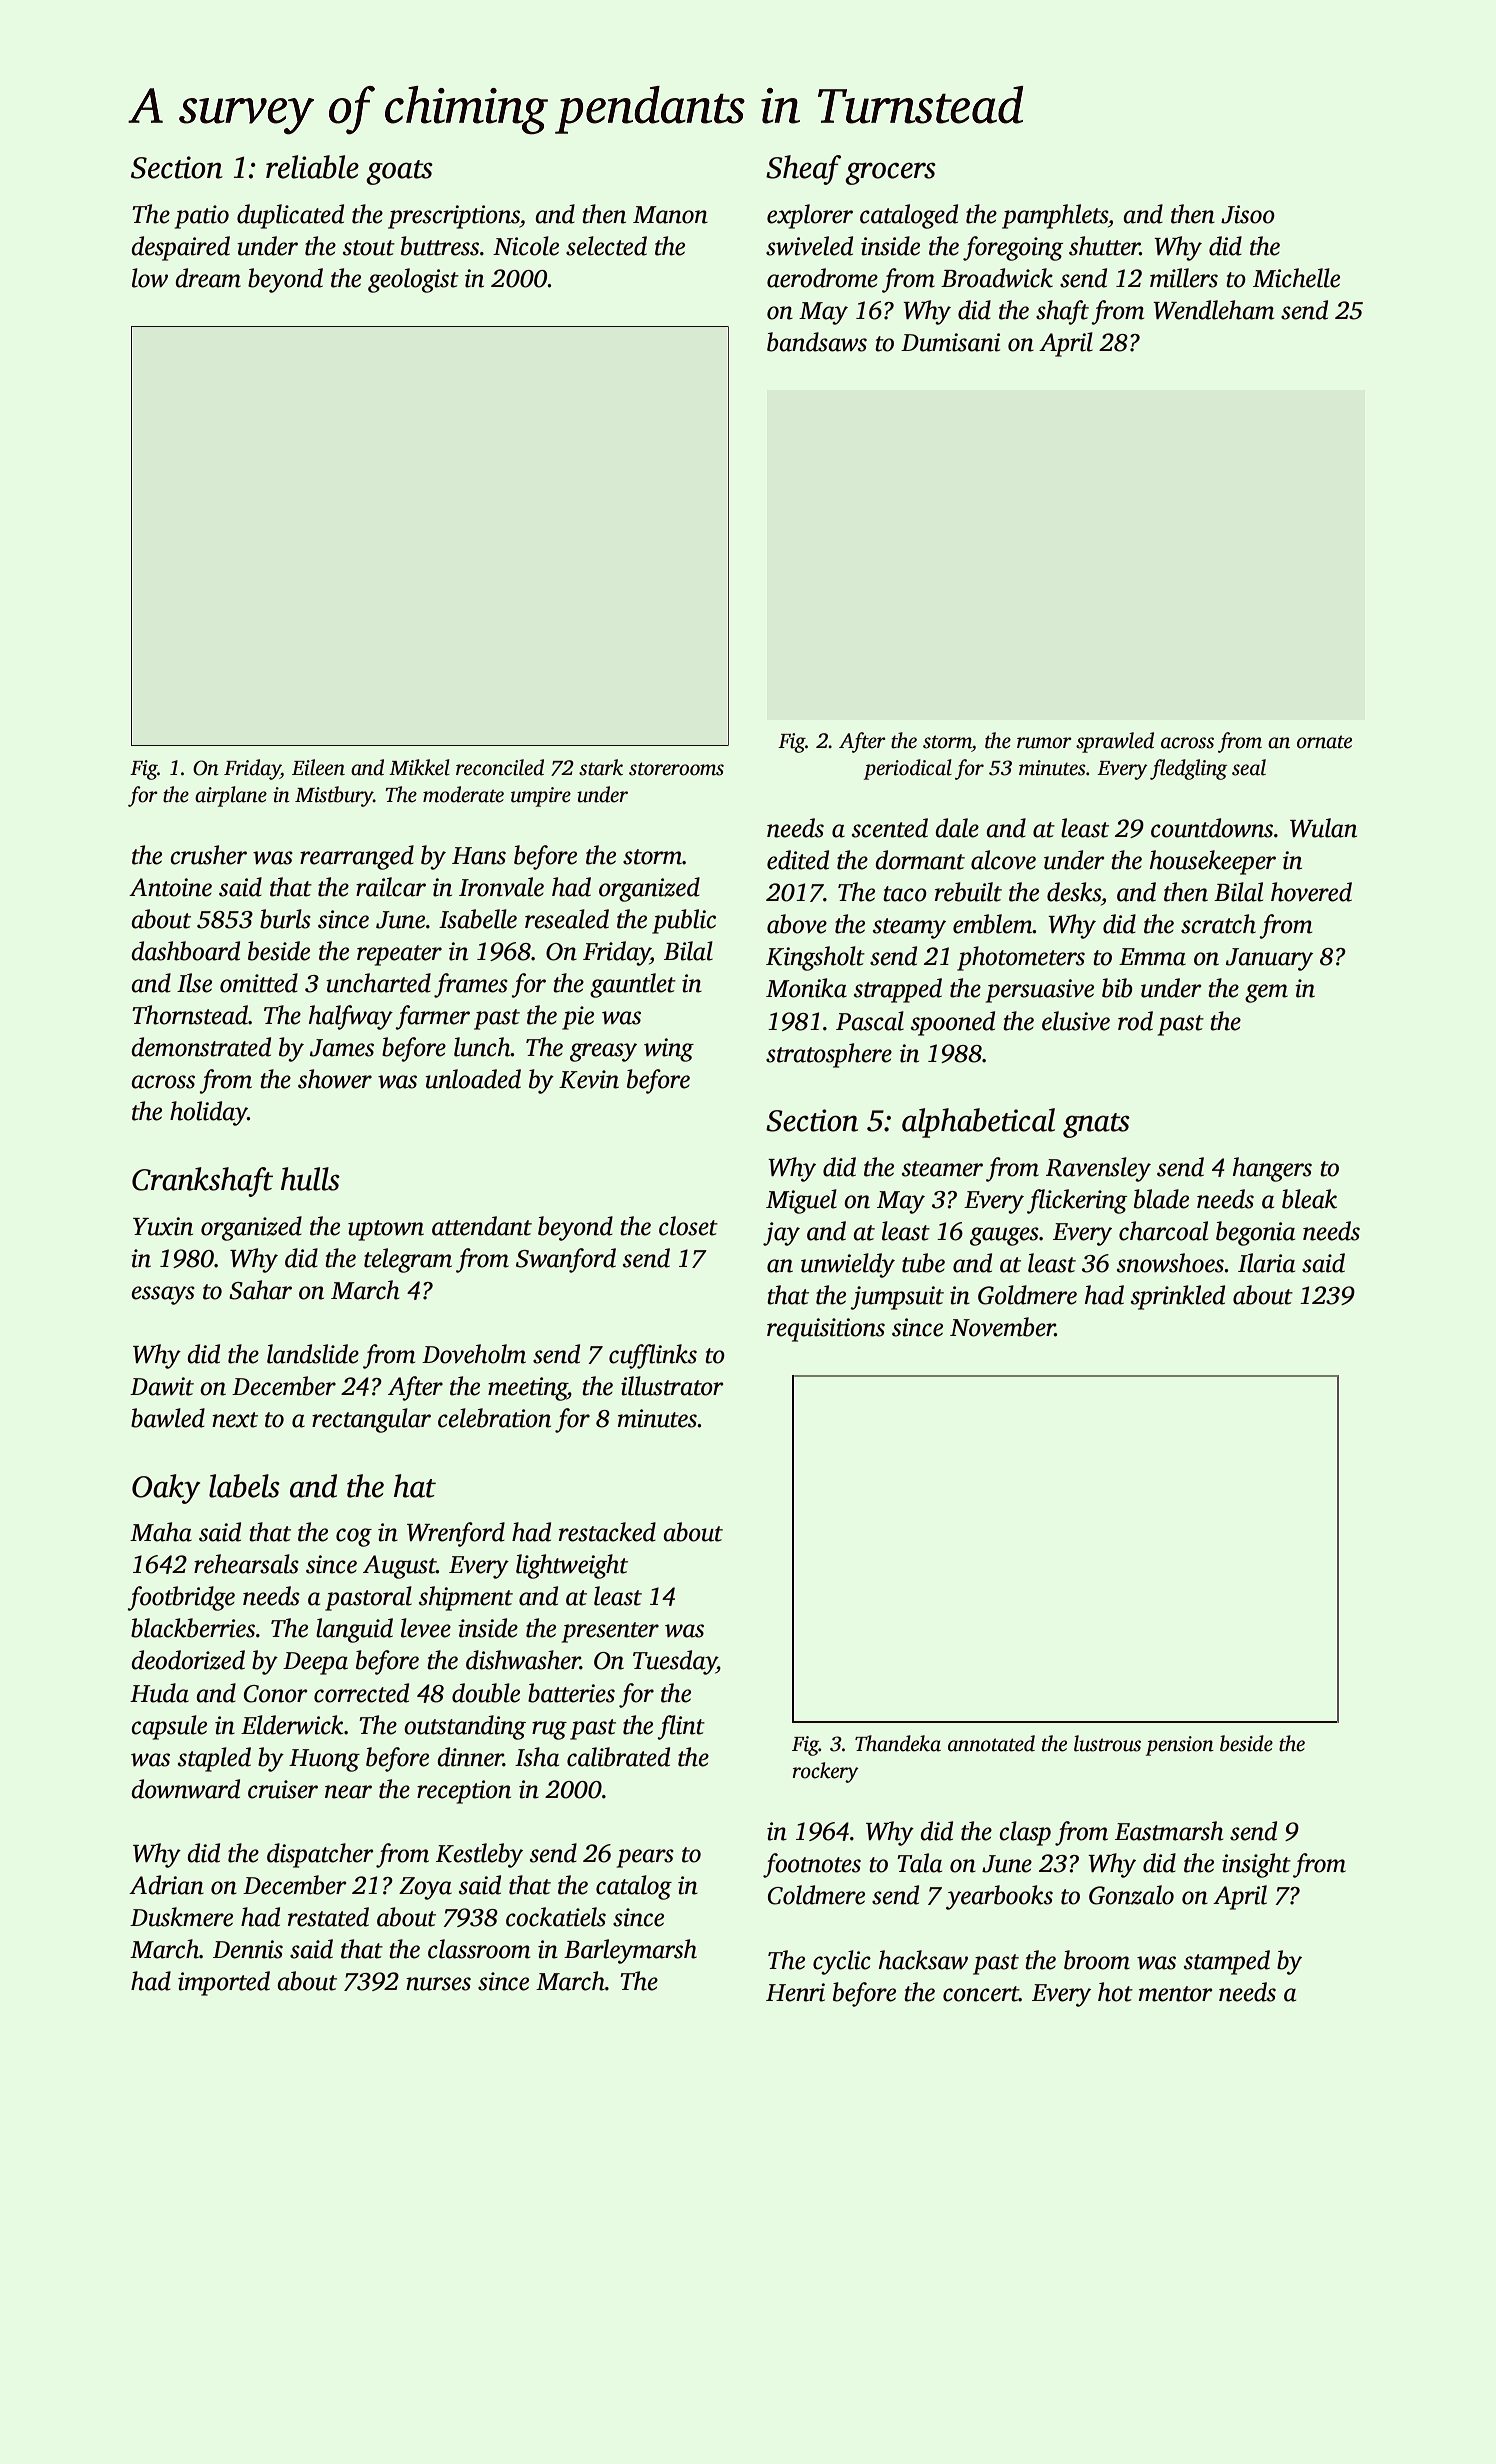  I want to click on November, so click(1002, 1327).
